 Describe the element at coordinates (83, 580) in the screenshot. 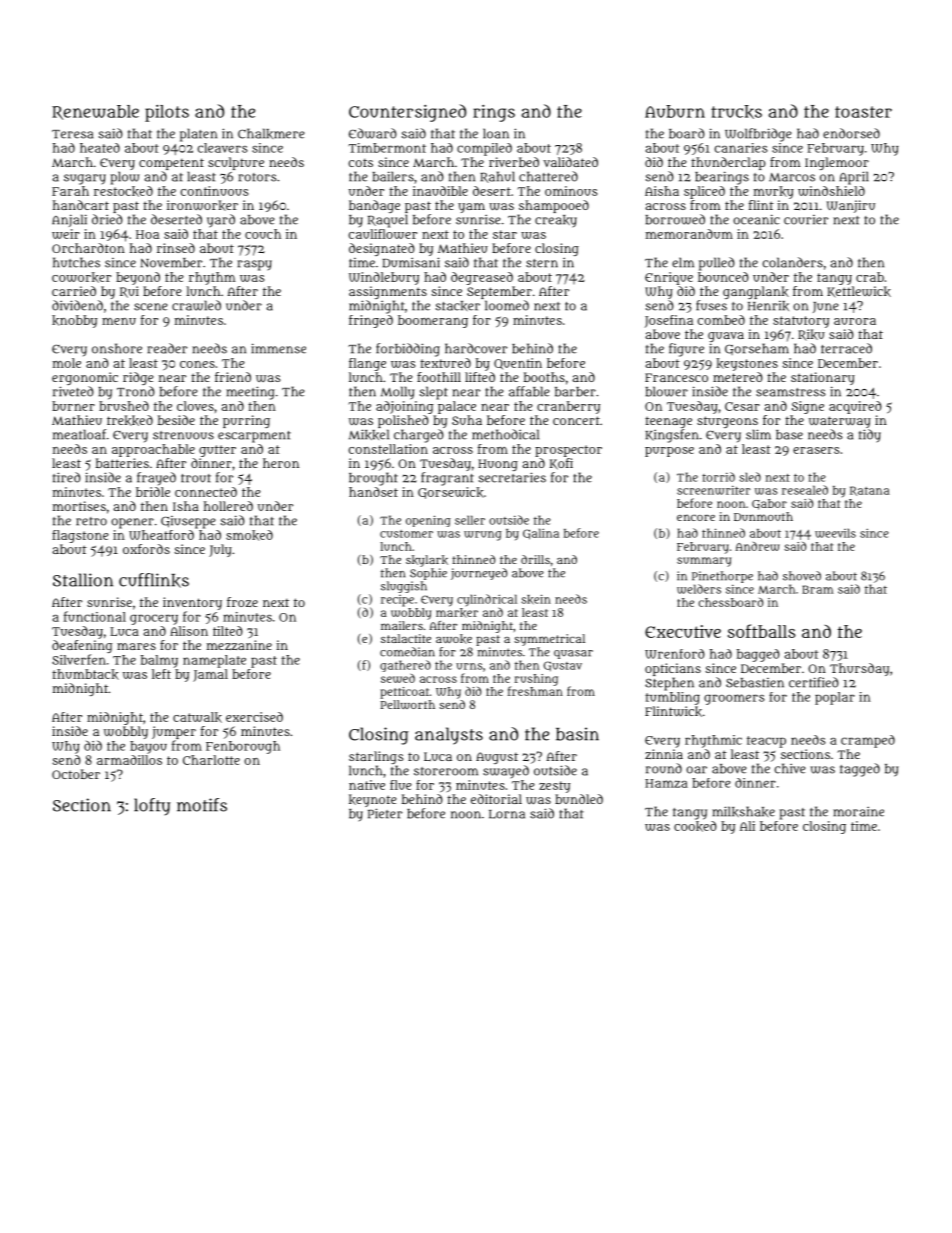

I see `Stallion` at that location.
